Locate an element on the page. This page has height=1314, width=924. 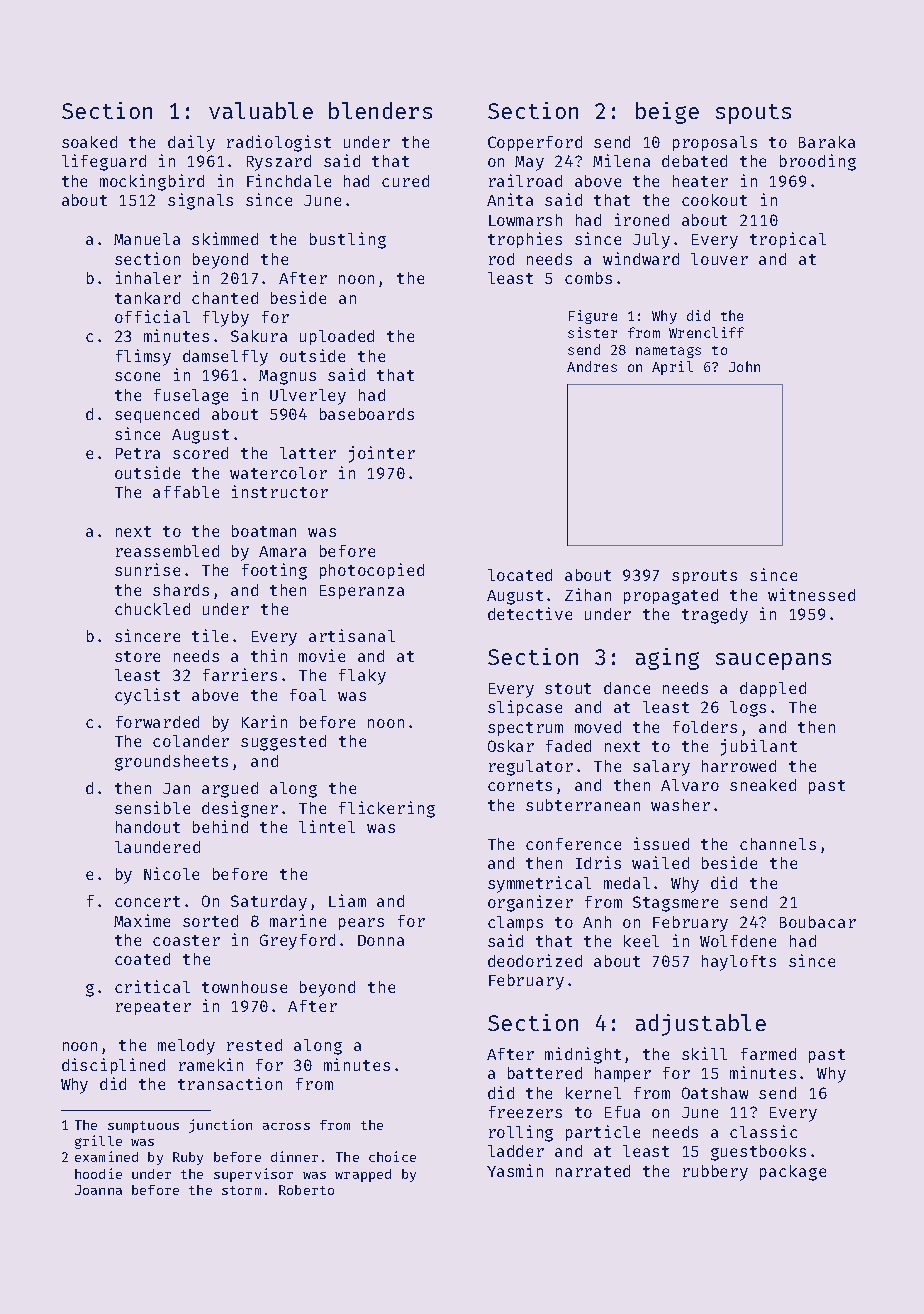
daily is located at coordinates (191, 143).
